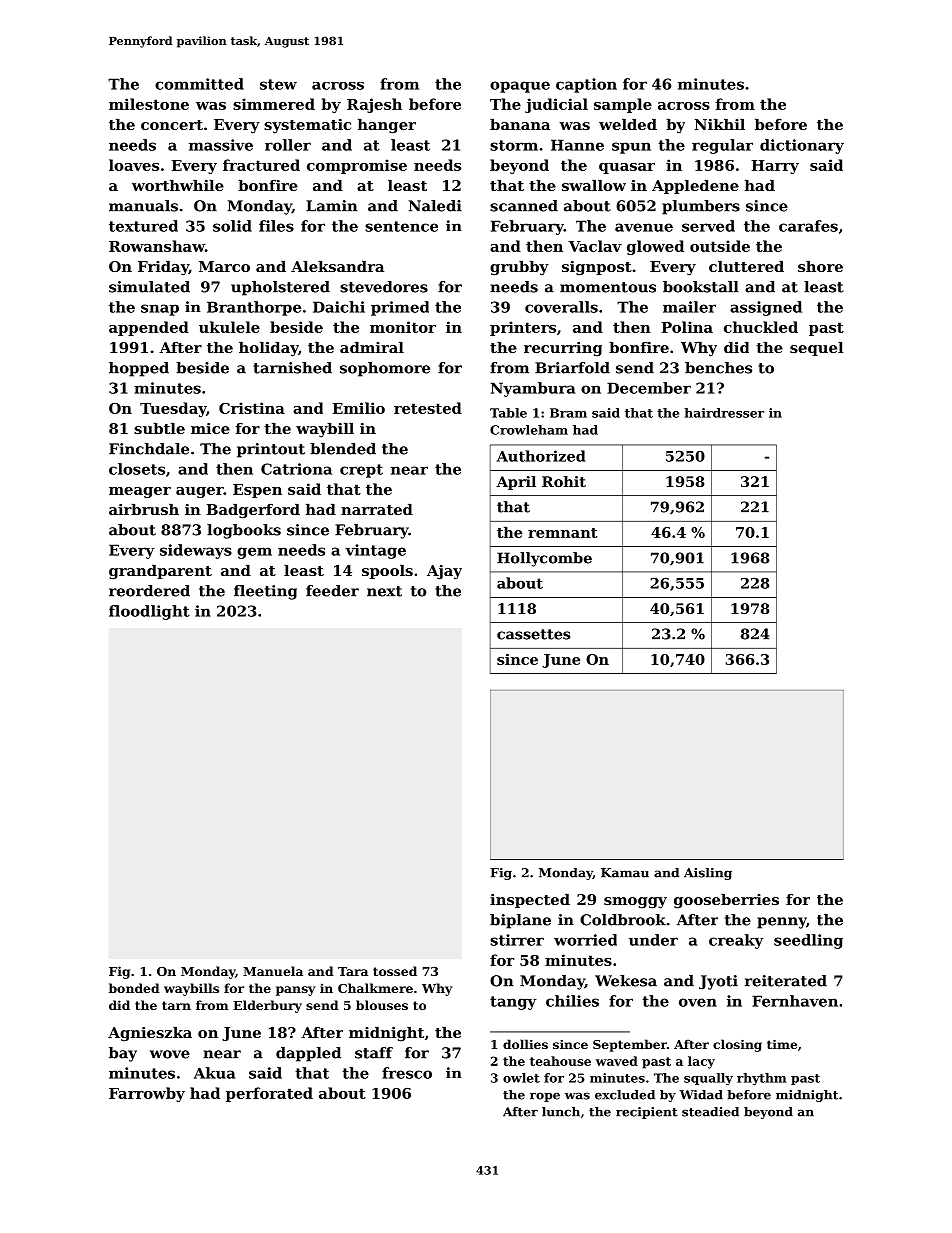 The height and width of the image is (1233, 952). I want to click on Tuesday, so click(173, 409).
